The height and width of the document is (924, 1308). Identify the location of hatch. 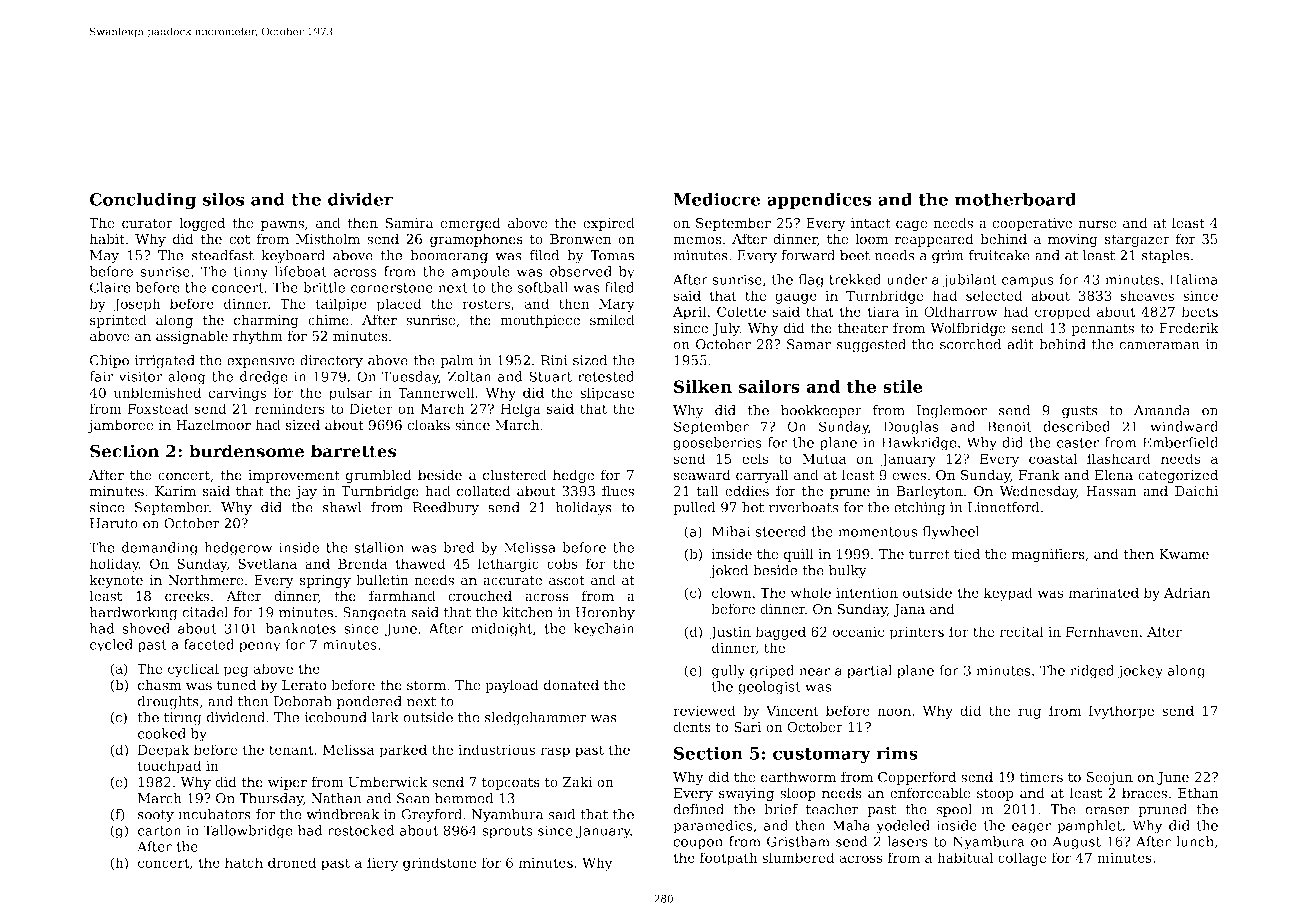
(244, 862).
